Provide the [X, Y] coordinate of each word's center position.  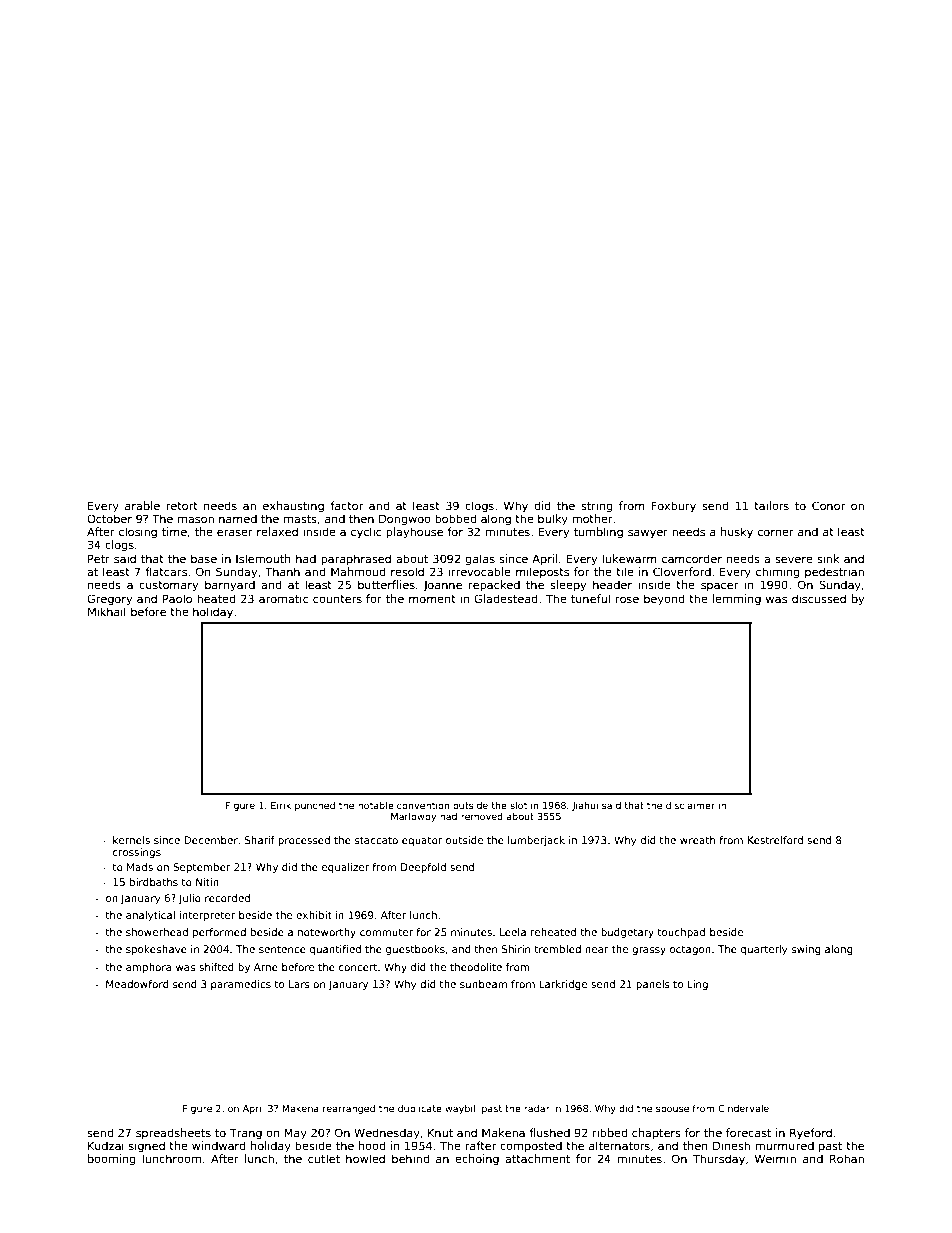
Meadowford [137, 984]
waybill [461, 1109]
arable [142, 505]
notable [376, 805]
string [596, 507]
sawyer [648, 534]
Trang [245, 1134]
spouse [672, 1110]
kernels [131, 840]
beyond [664, 599]
